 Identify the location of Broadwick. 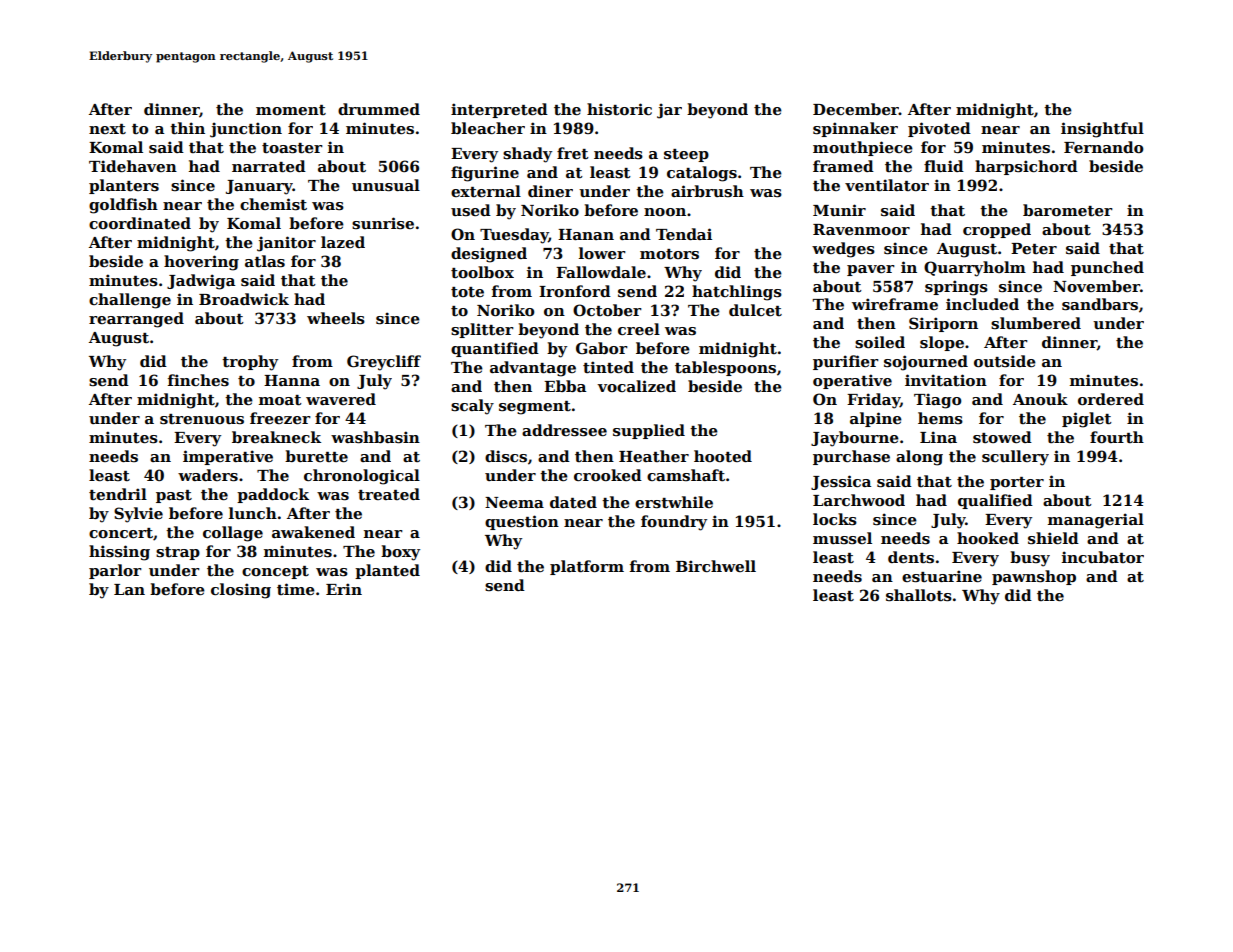
(244, 299).
